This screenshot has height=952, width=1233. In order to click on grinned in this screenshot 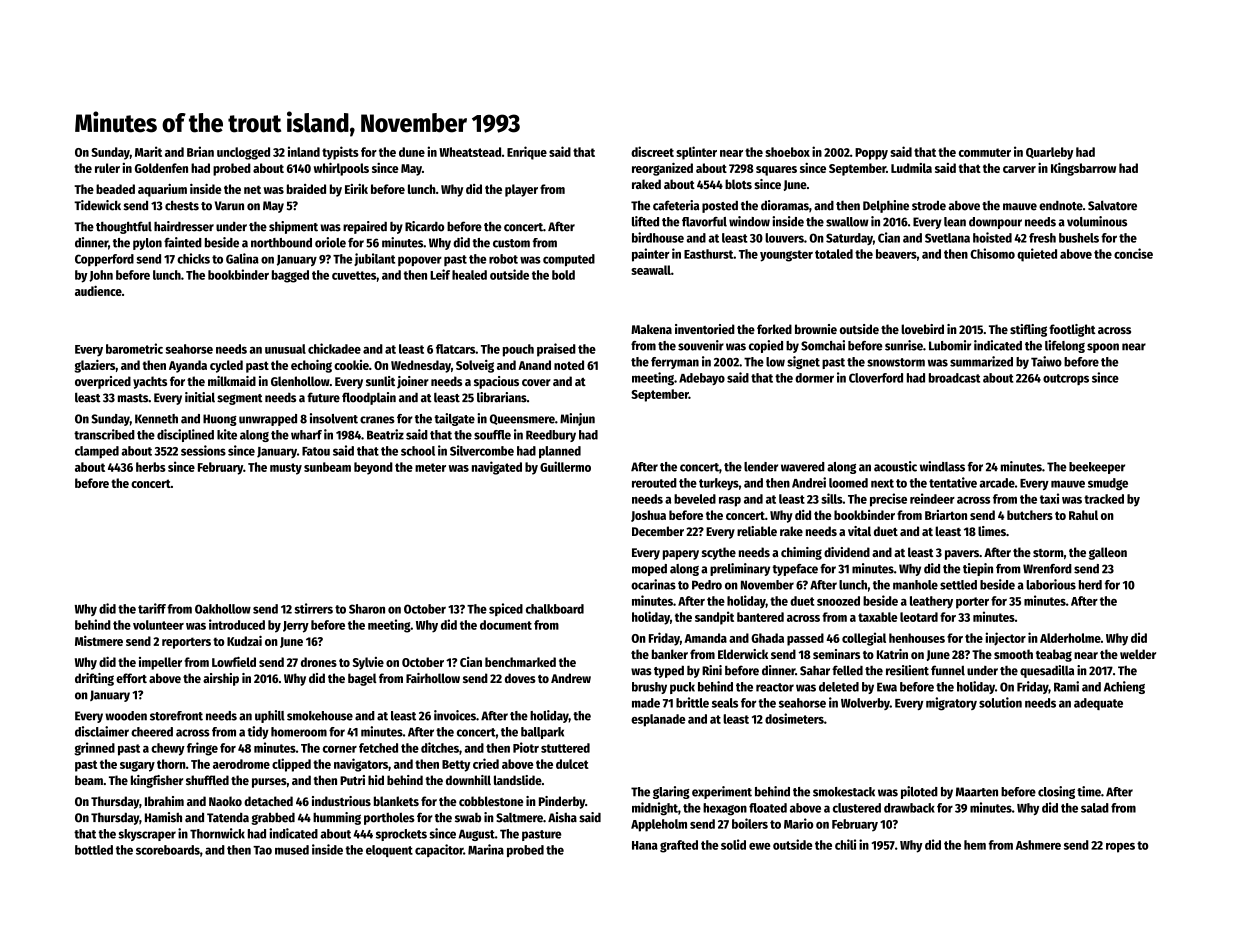, I will do `click(94, 749)`.
